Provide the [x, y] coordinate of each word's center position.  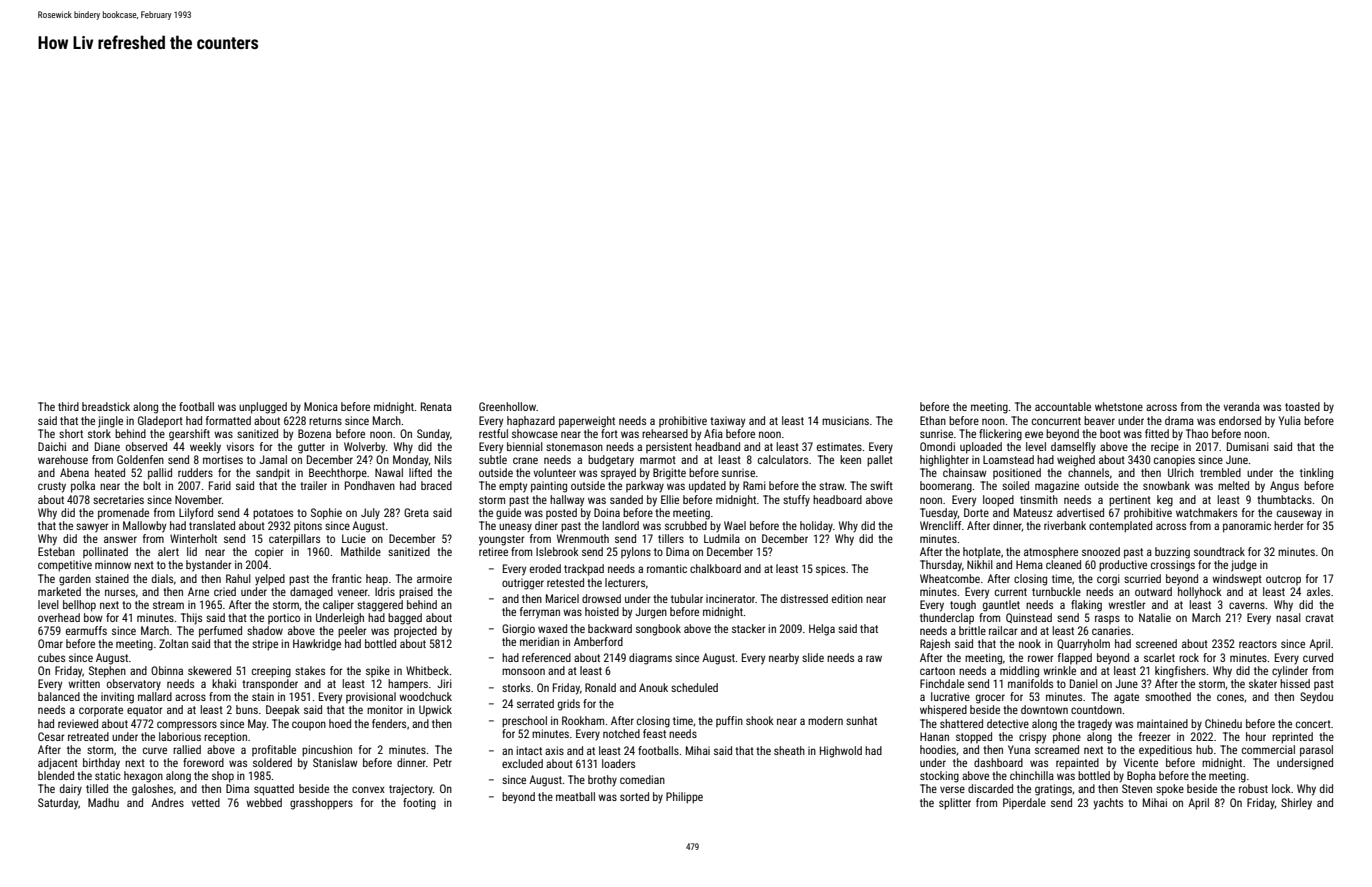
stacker [749, 628]
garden [75, 580]
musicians [845, 420]
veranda [1241, 406]
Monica [321, 406]
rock [1189, 657]
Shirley [1296, 804]
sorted [634, 796]
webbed [264, 802]
